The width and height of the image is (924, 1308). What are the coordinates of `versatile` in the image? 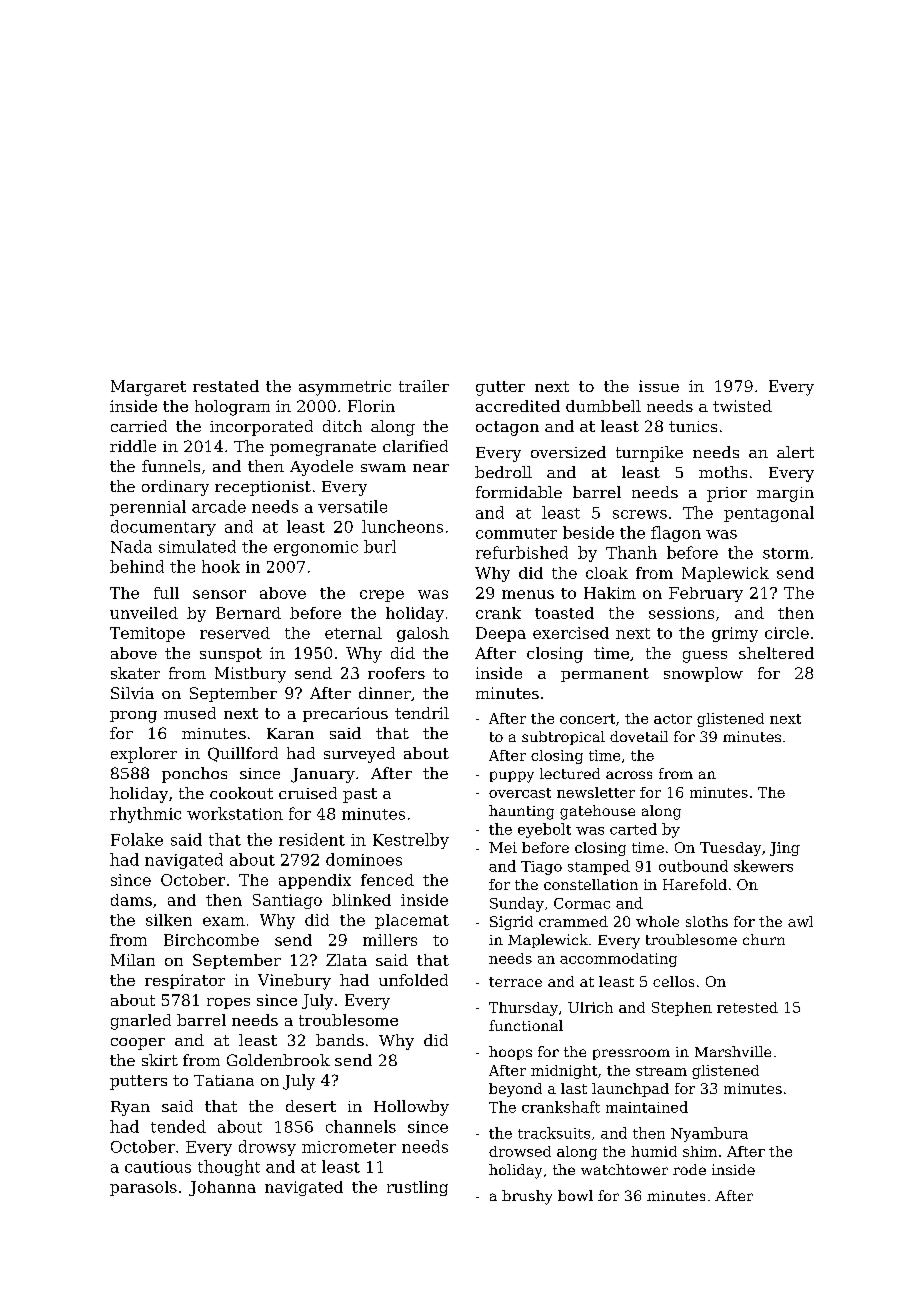 It's located at (352, 506).
